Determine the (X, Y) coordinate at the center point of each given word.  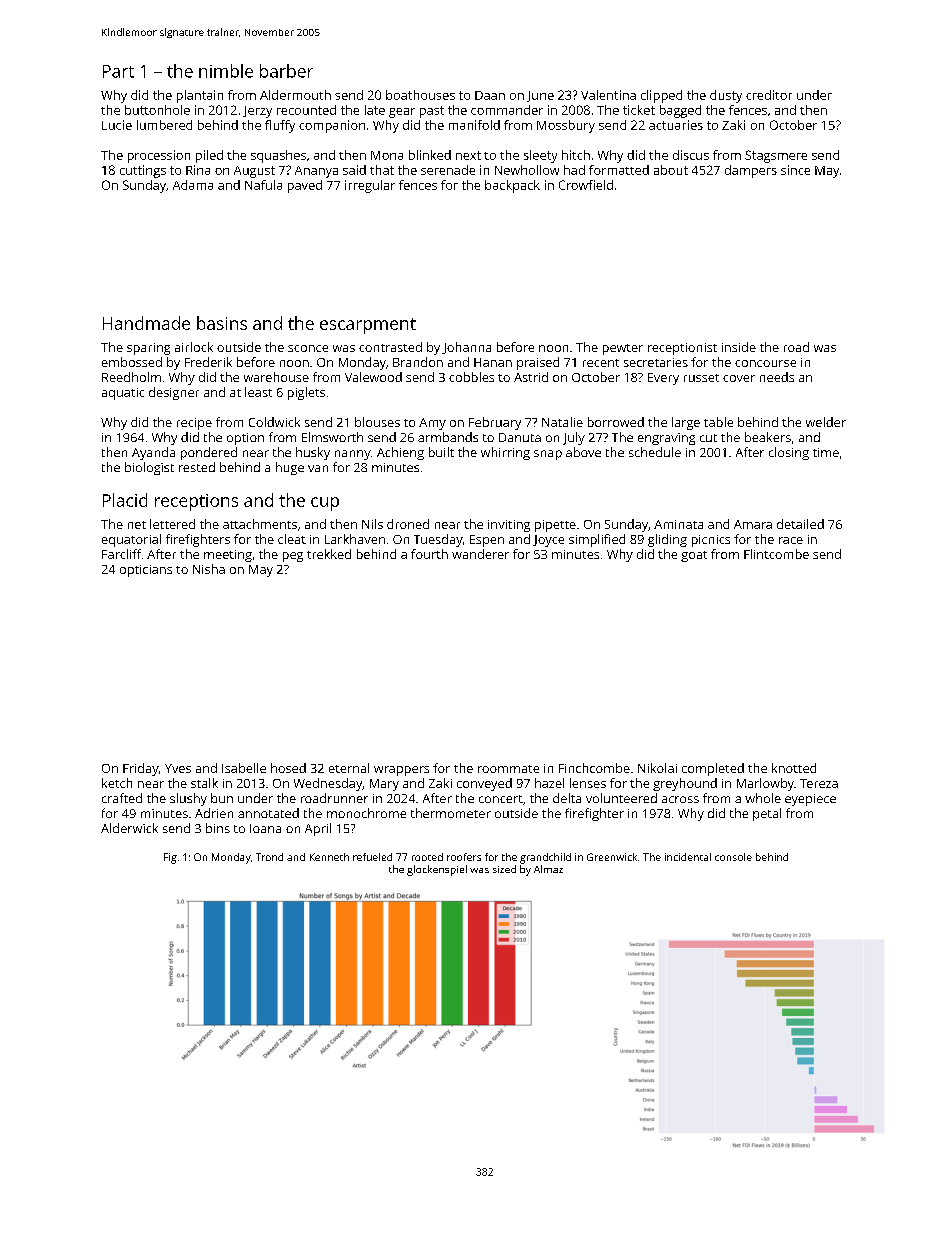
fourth (429, 554)
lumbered (164, 125)
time (826, 452)
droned (408, 524)
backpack (512, 186)
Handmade (146, 323)
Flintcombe (776, 554)
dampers (751, 171)
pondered (209, 453)
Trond (269, 857)
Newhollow (527, 170)
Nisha (209, 569)
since (795, 170)
